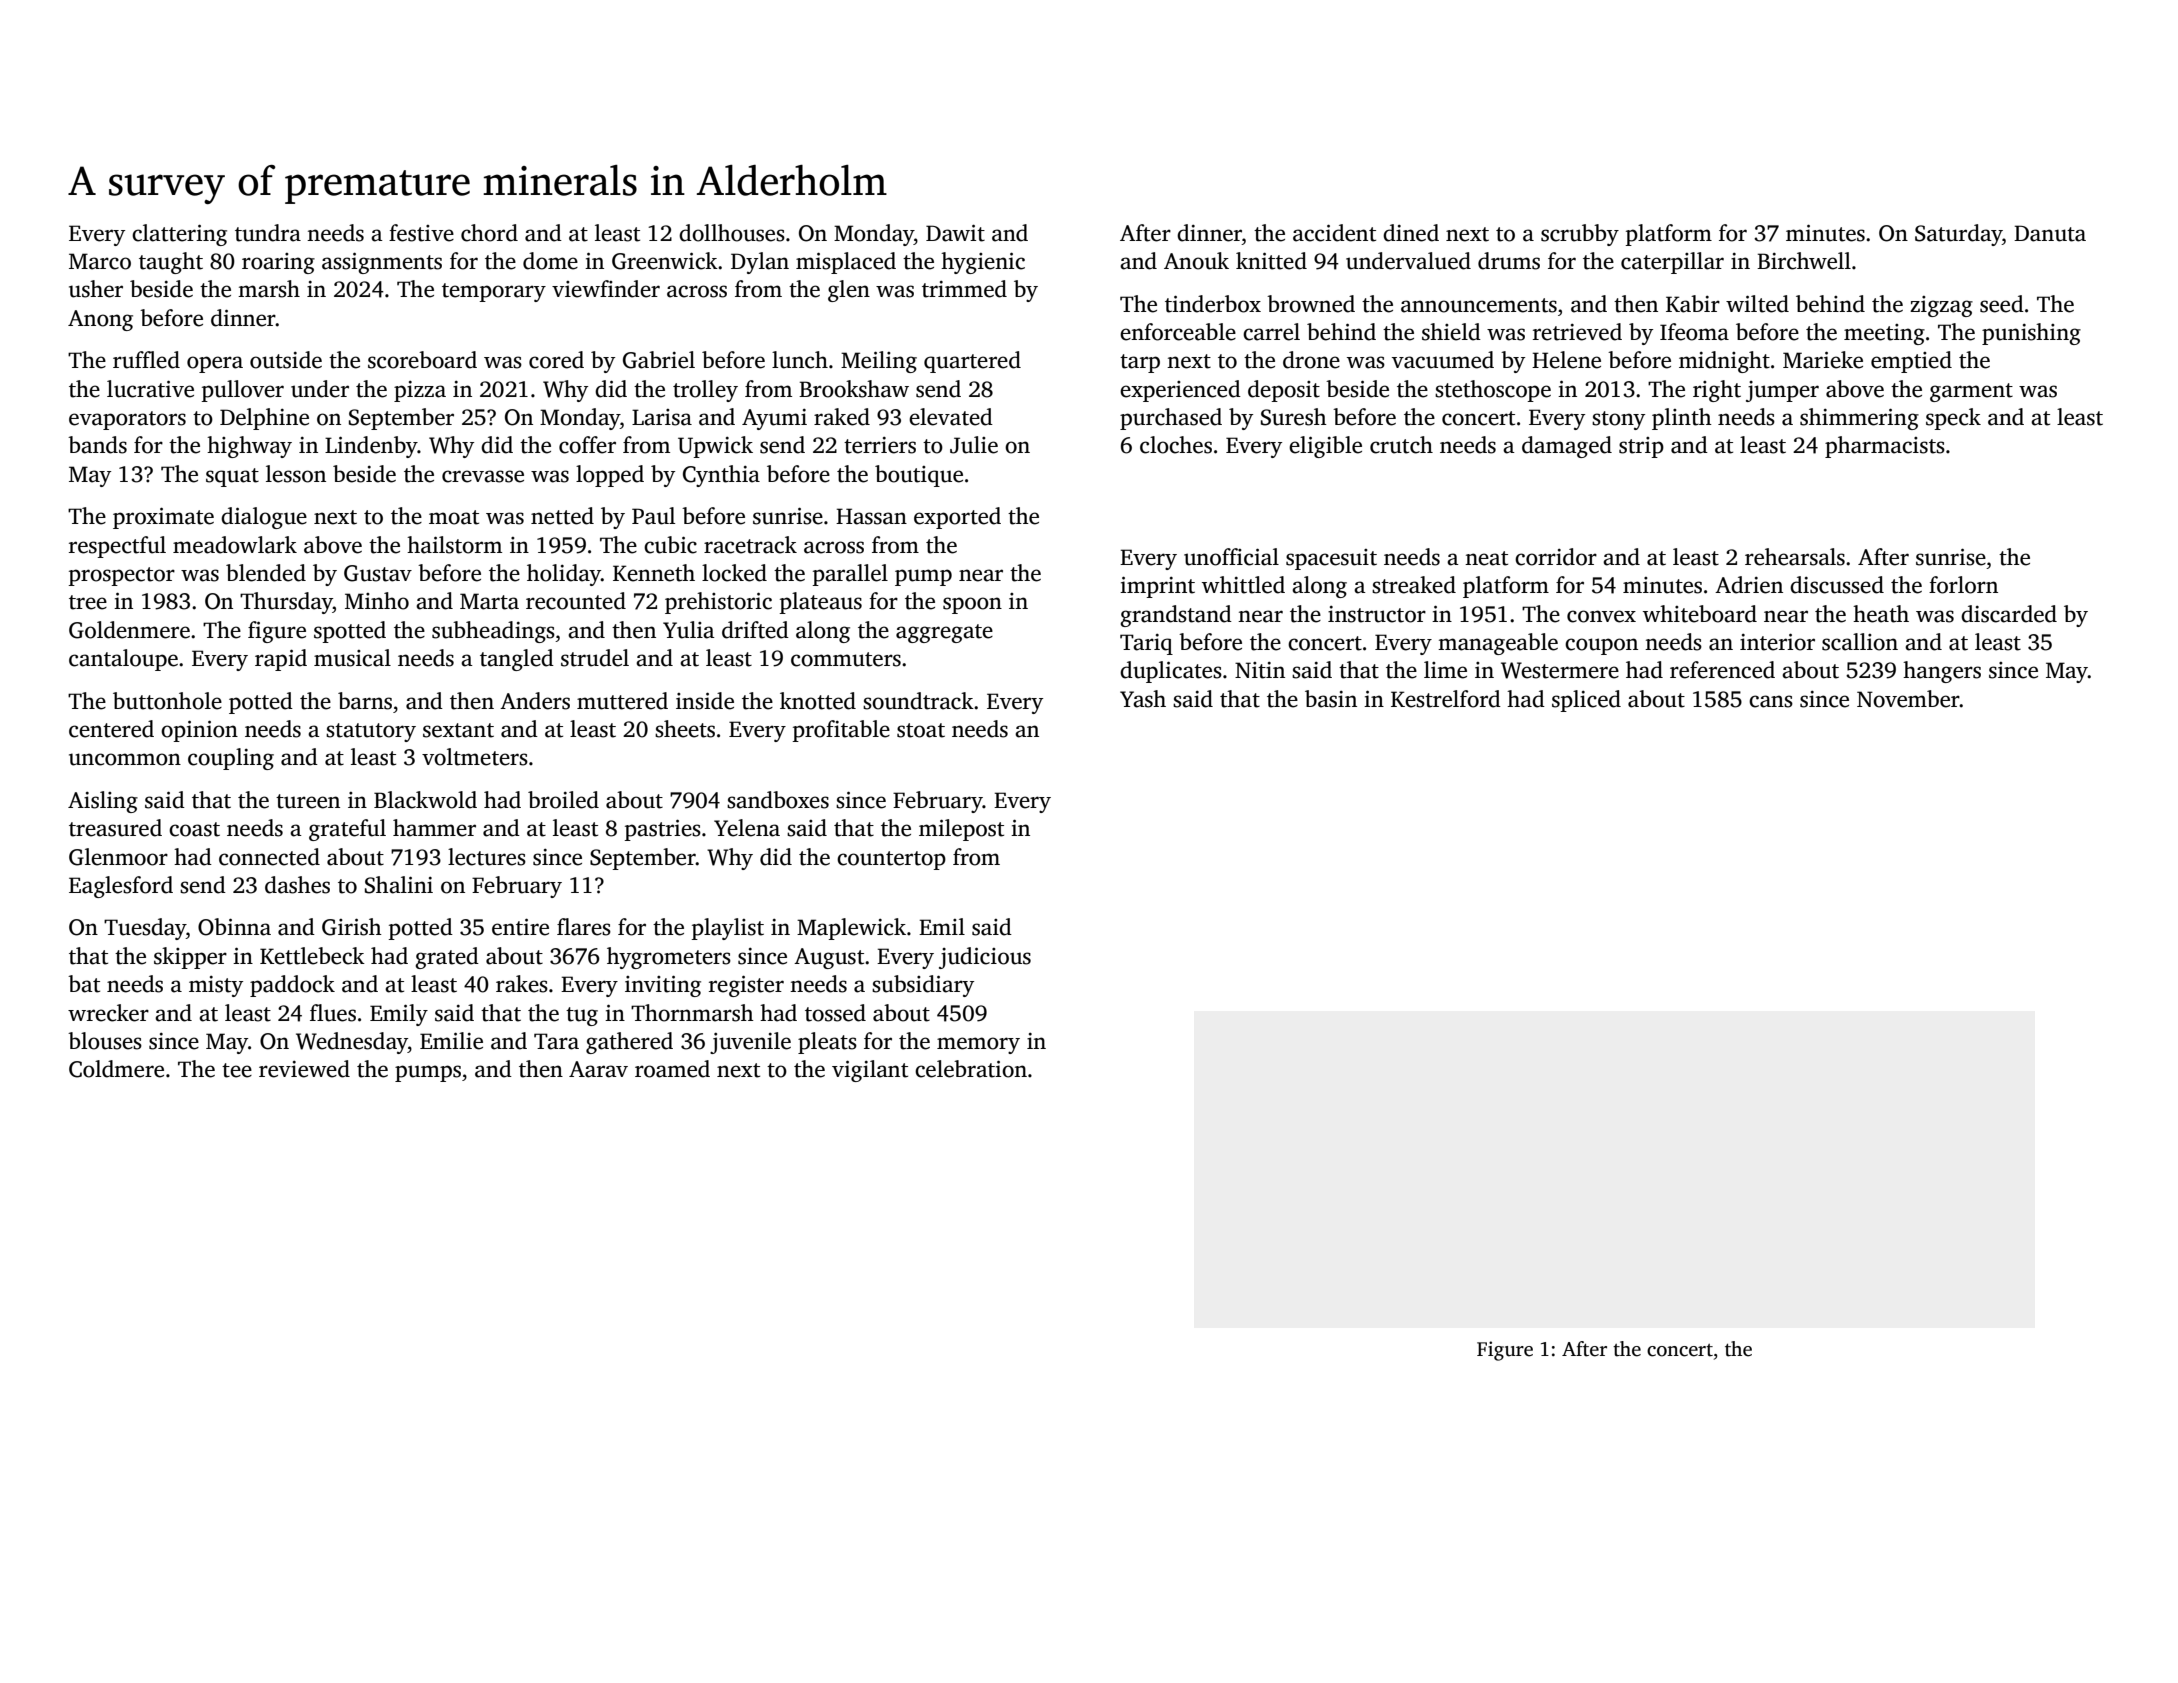  I want to click on pharmacists, so click(1885, 447).
